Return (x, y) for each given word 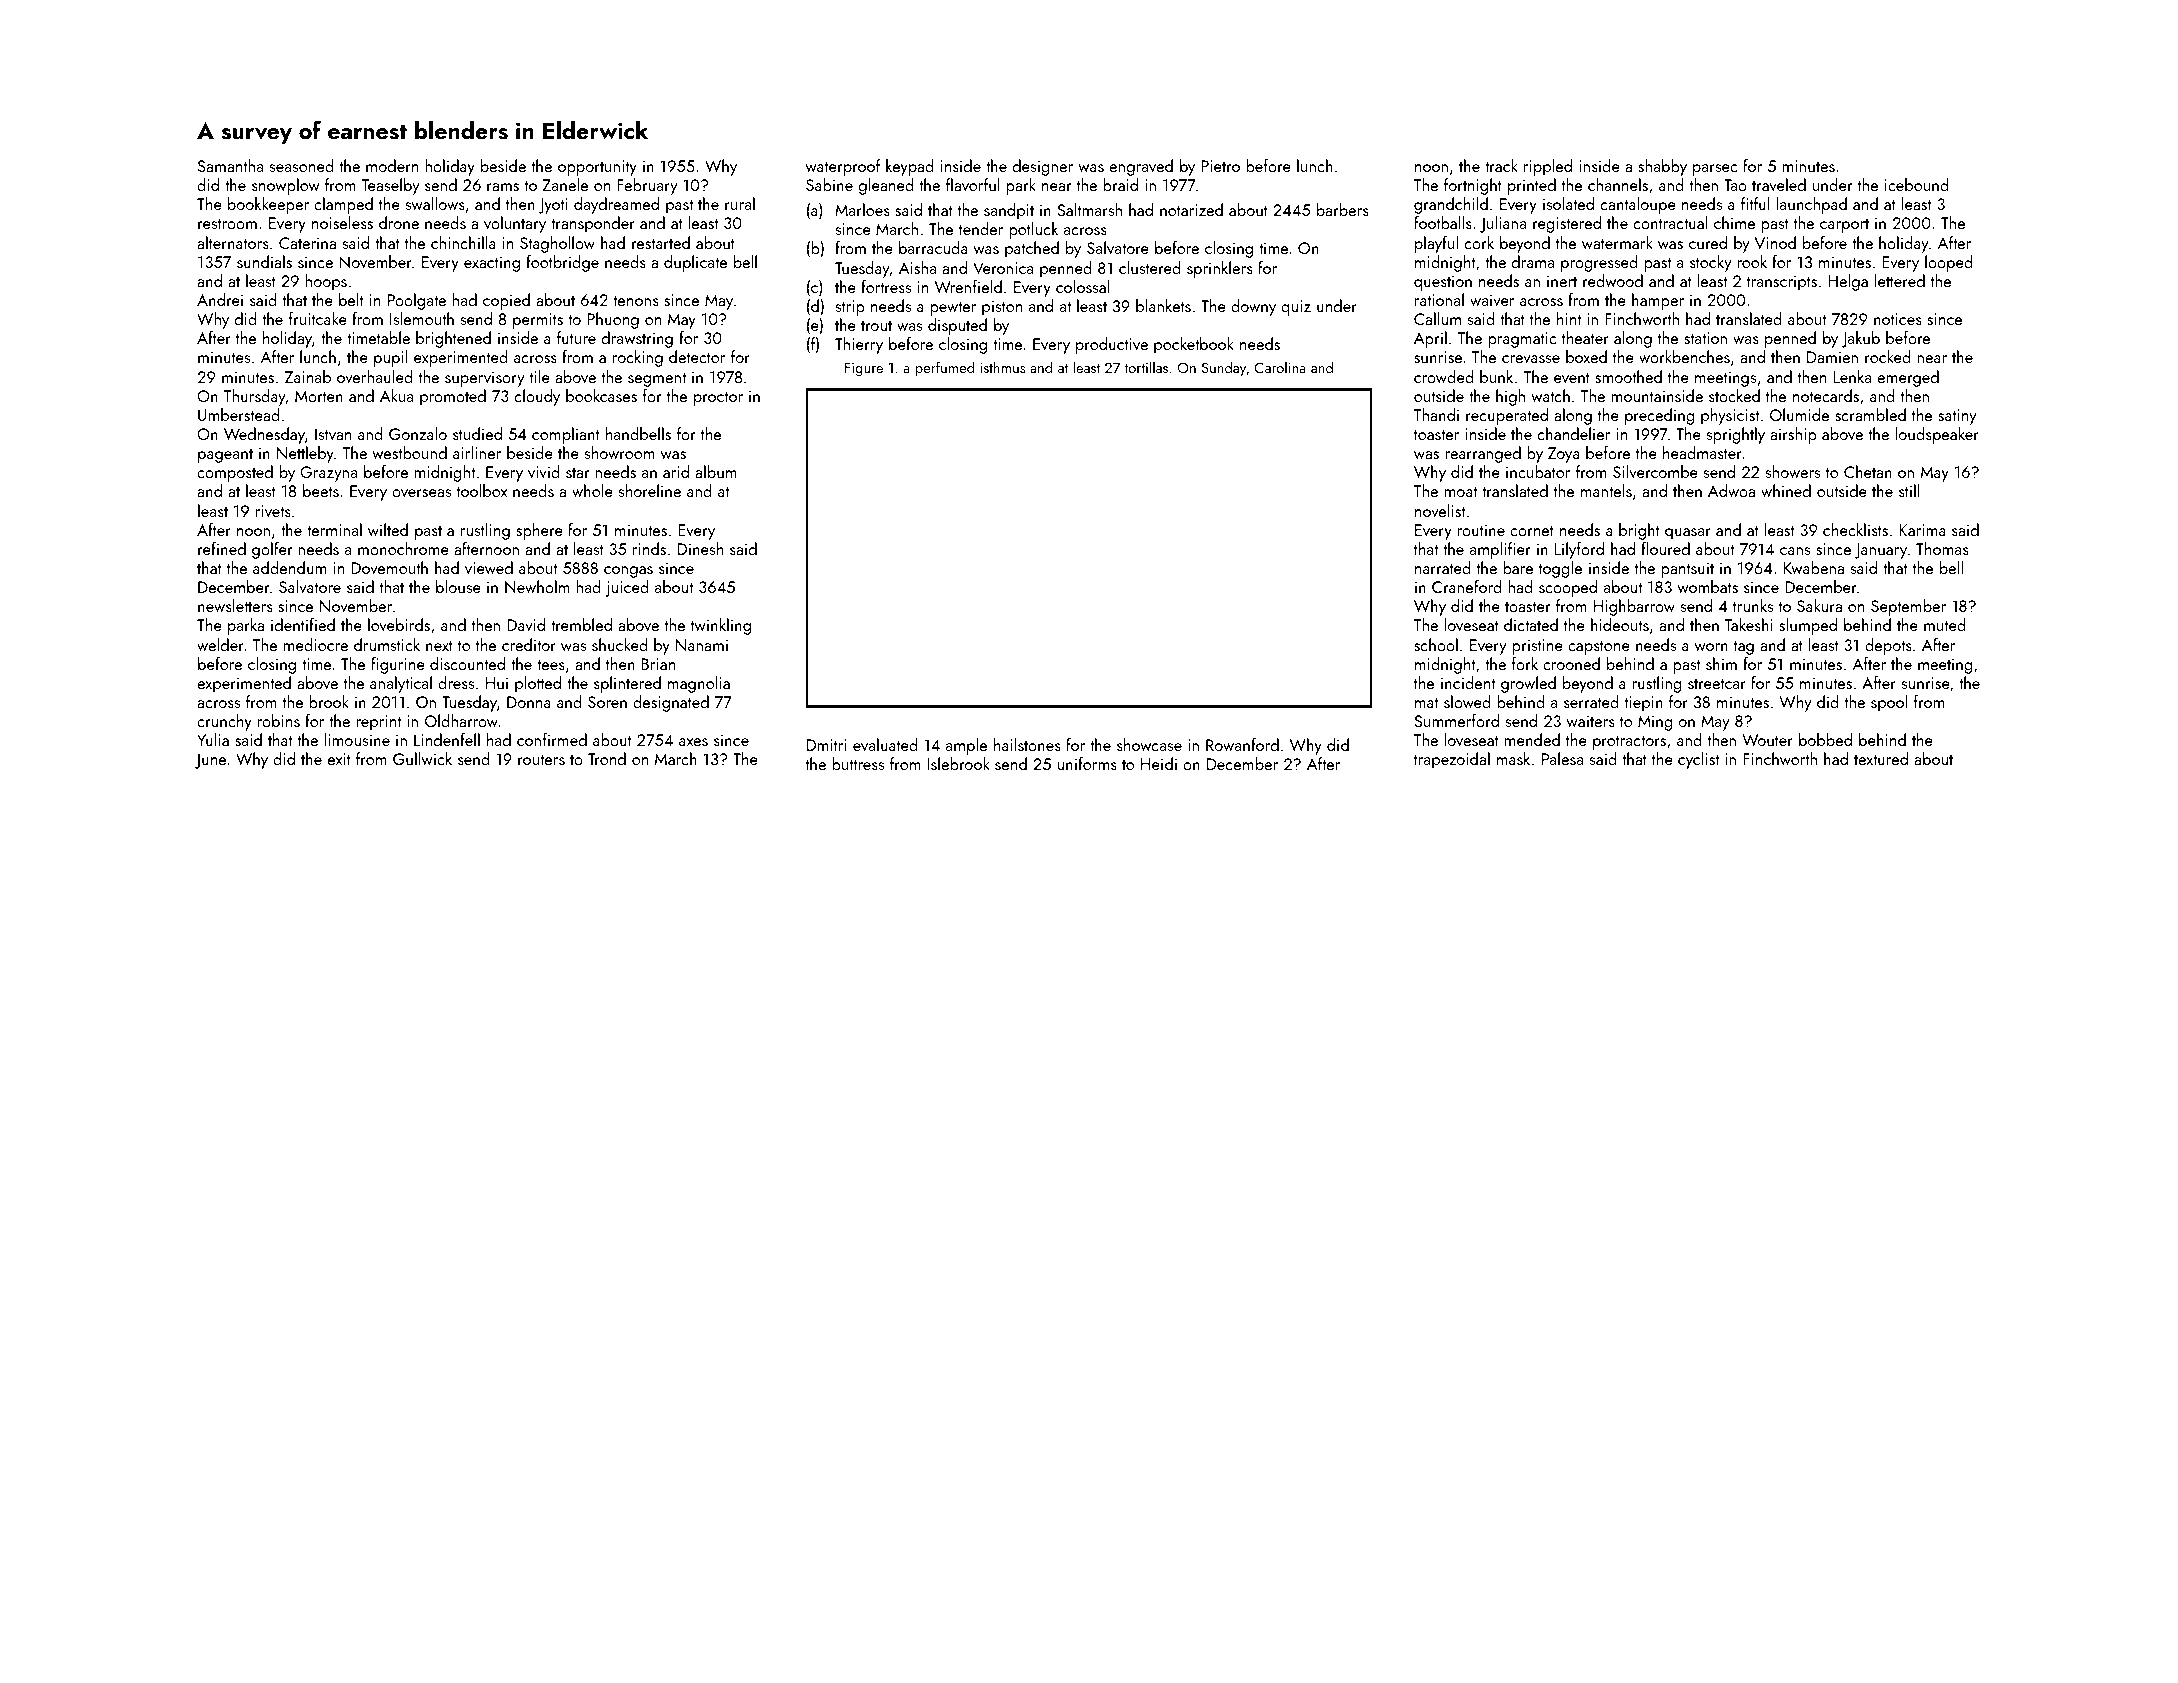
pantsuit (1687, 570)
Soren (607, 702)
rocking (638, 358)
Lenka (1852, 376)
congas (628, 572)
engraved (1141, 167)
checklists (1855, 529)
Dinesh (700, 548)
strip (850, 308)
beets (321, 490)
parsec (1715, 170)
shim (1721, 663)
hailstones (1027, 744)
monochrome (403, 548)
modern (392, 165)
